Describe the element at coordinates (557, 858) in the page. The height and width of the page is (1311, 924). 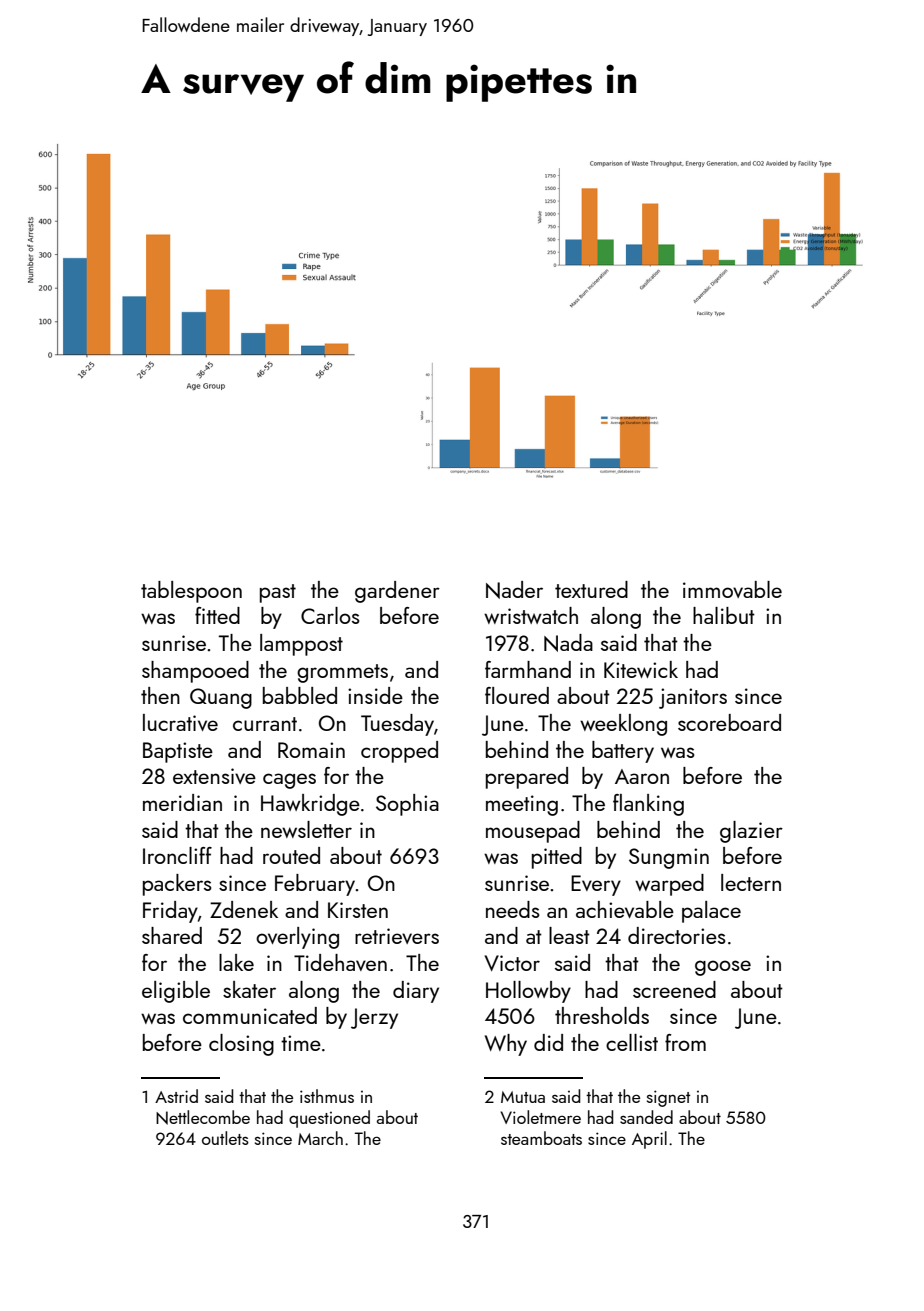
I see `pitted` at that location.
